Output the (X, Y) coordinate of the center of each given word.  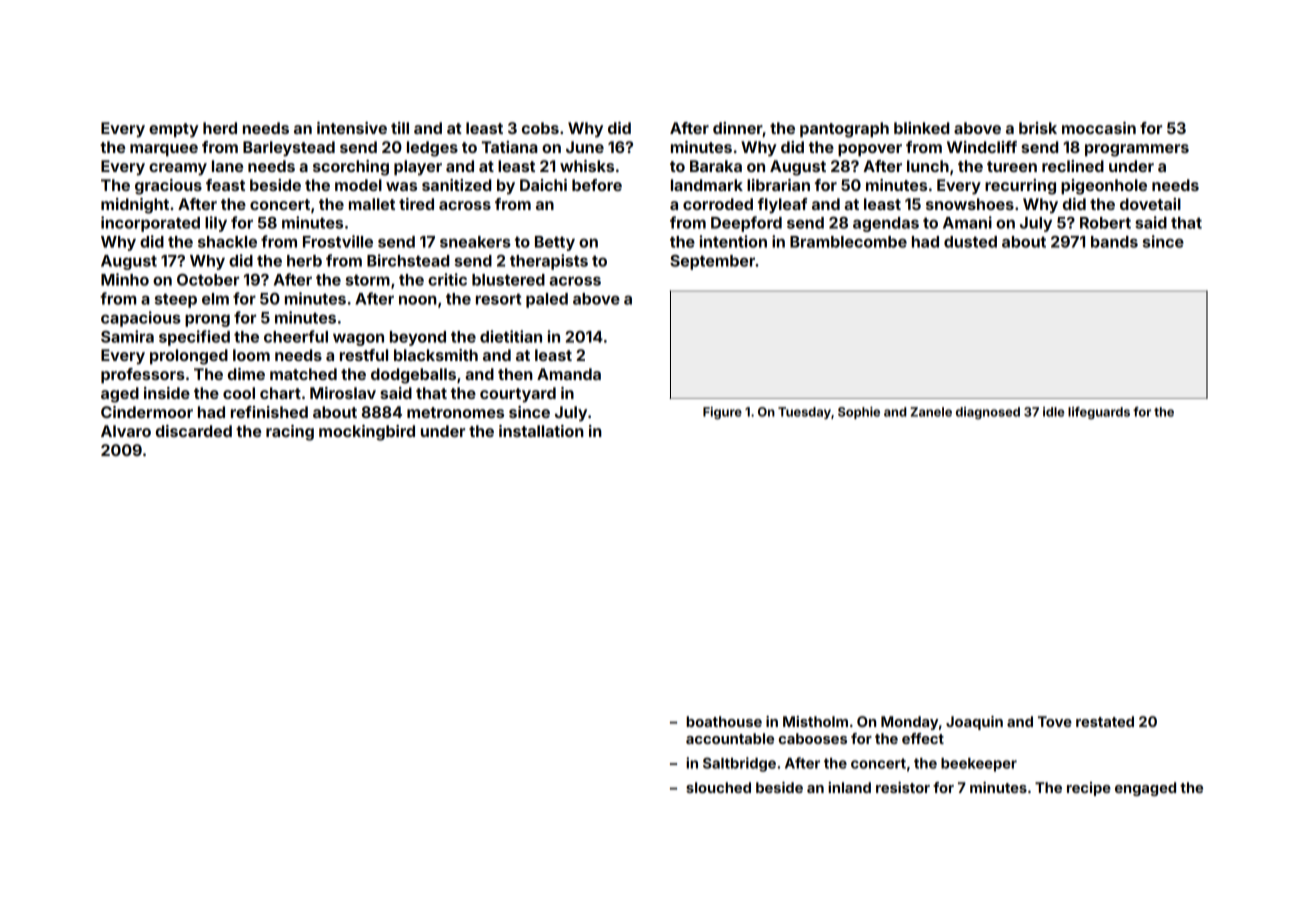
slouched (718, 787)
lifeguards (1099, 413)
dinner (738, 129)
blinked (921, 128)
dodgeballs (413, 376)
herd (220, 128)
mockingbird (367, 433)
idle (1054, 412)
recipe (1089, 789)
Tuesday (804, 413)
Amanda (569, 374)
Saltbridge (739, 764)
